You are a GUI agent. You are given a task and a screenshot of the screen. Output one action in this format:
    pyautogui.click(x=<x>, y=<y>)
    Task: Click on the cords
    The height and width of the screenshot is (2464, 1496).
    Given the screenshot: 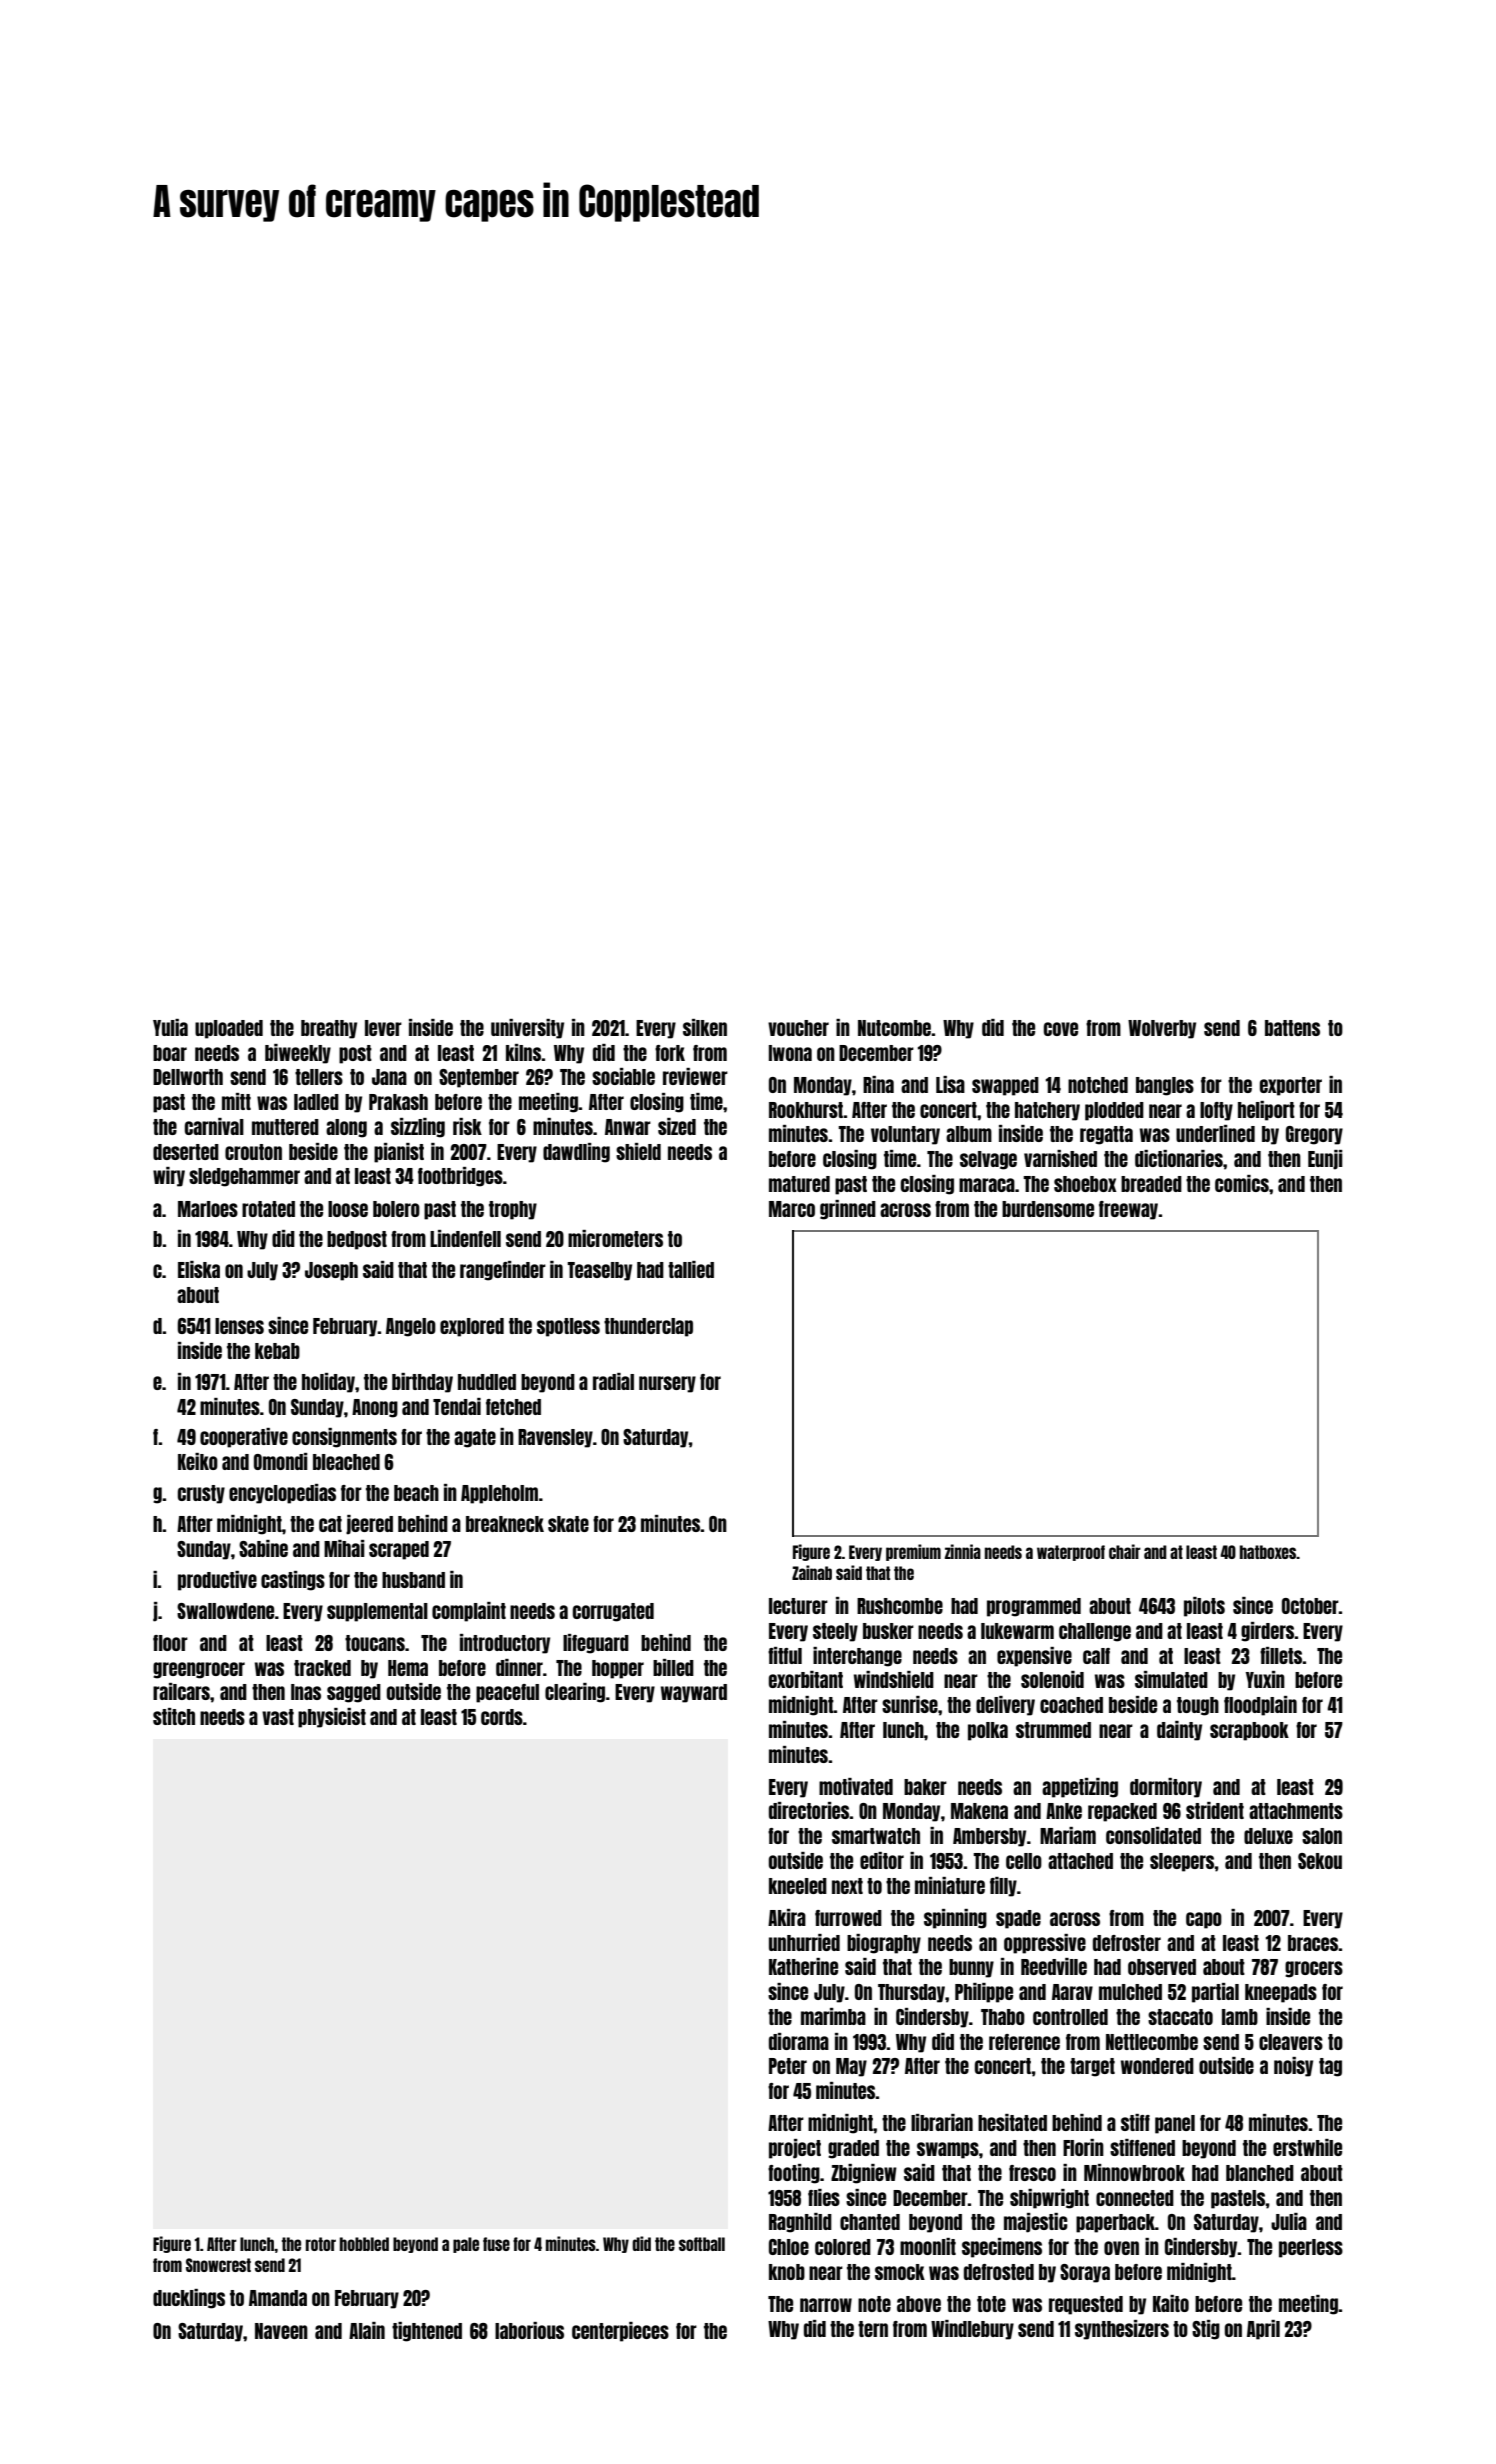 What is the action you would take?
    pyautogui.click(x=502, y=1717)
